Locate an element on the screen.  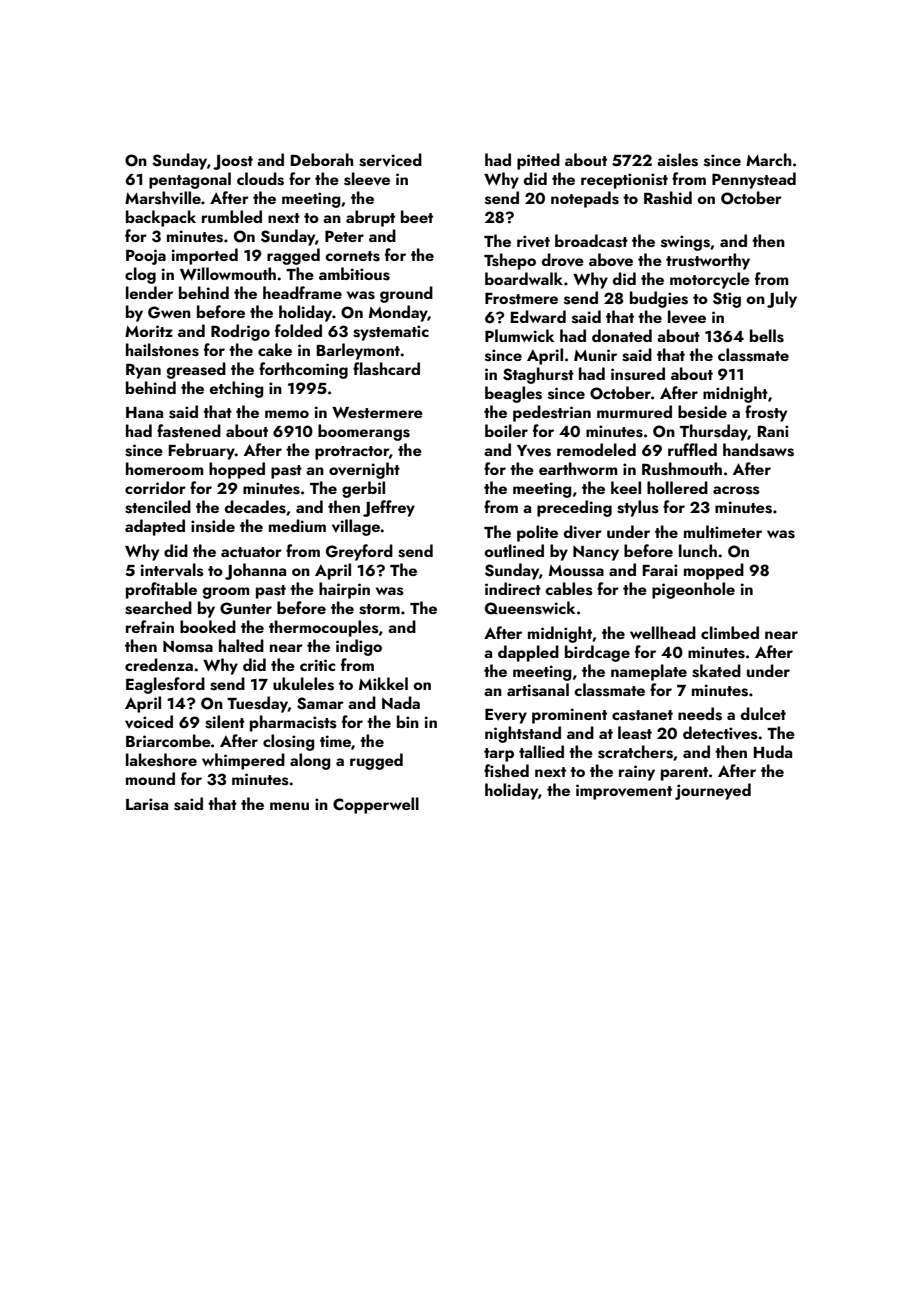
thermocouples is located at coordinates (324, 628).
